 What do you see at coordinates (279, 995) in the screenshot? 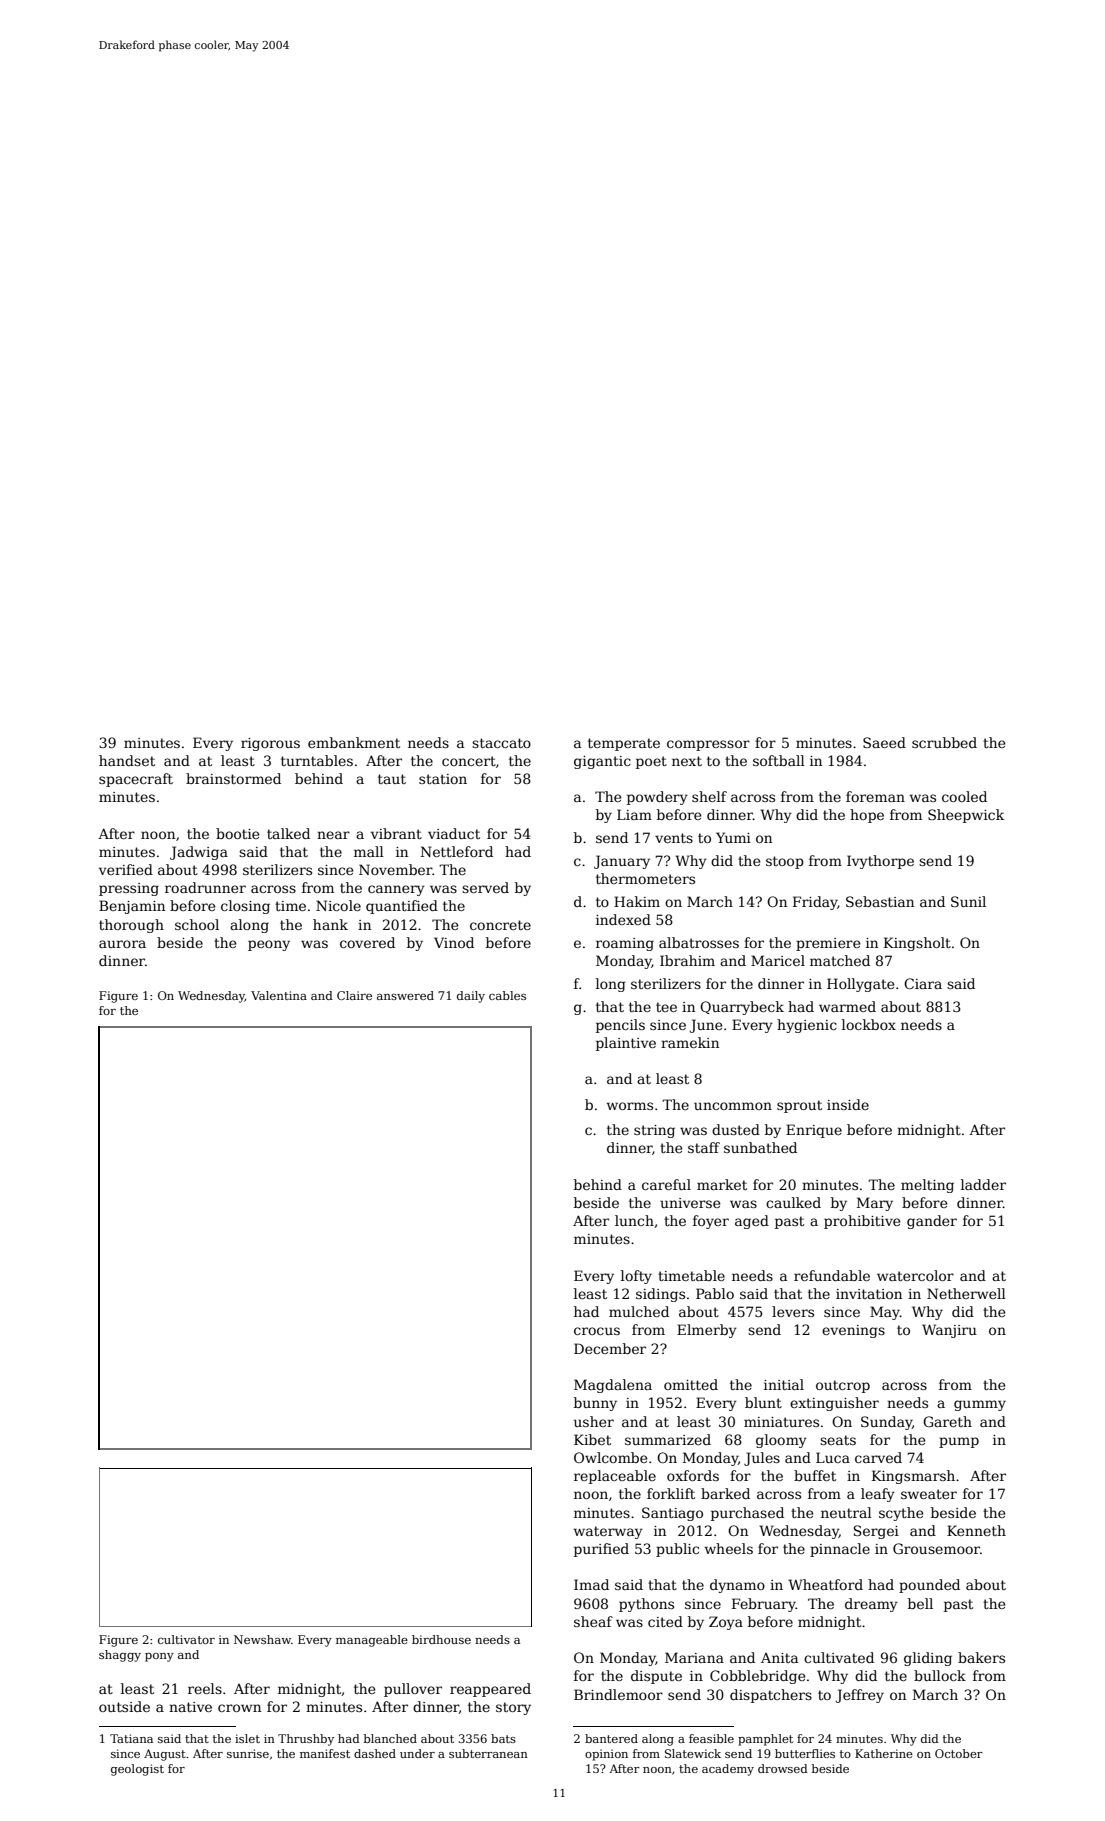
I see `Valentina` at bounding box center [279, 995].
